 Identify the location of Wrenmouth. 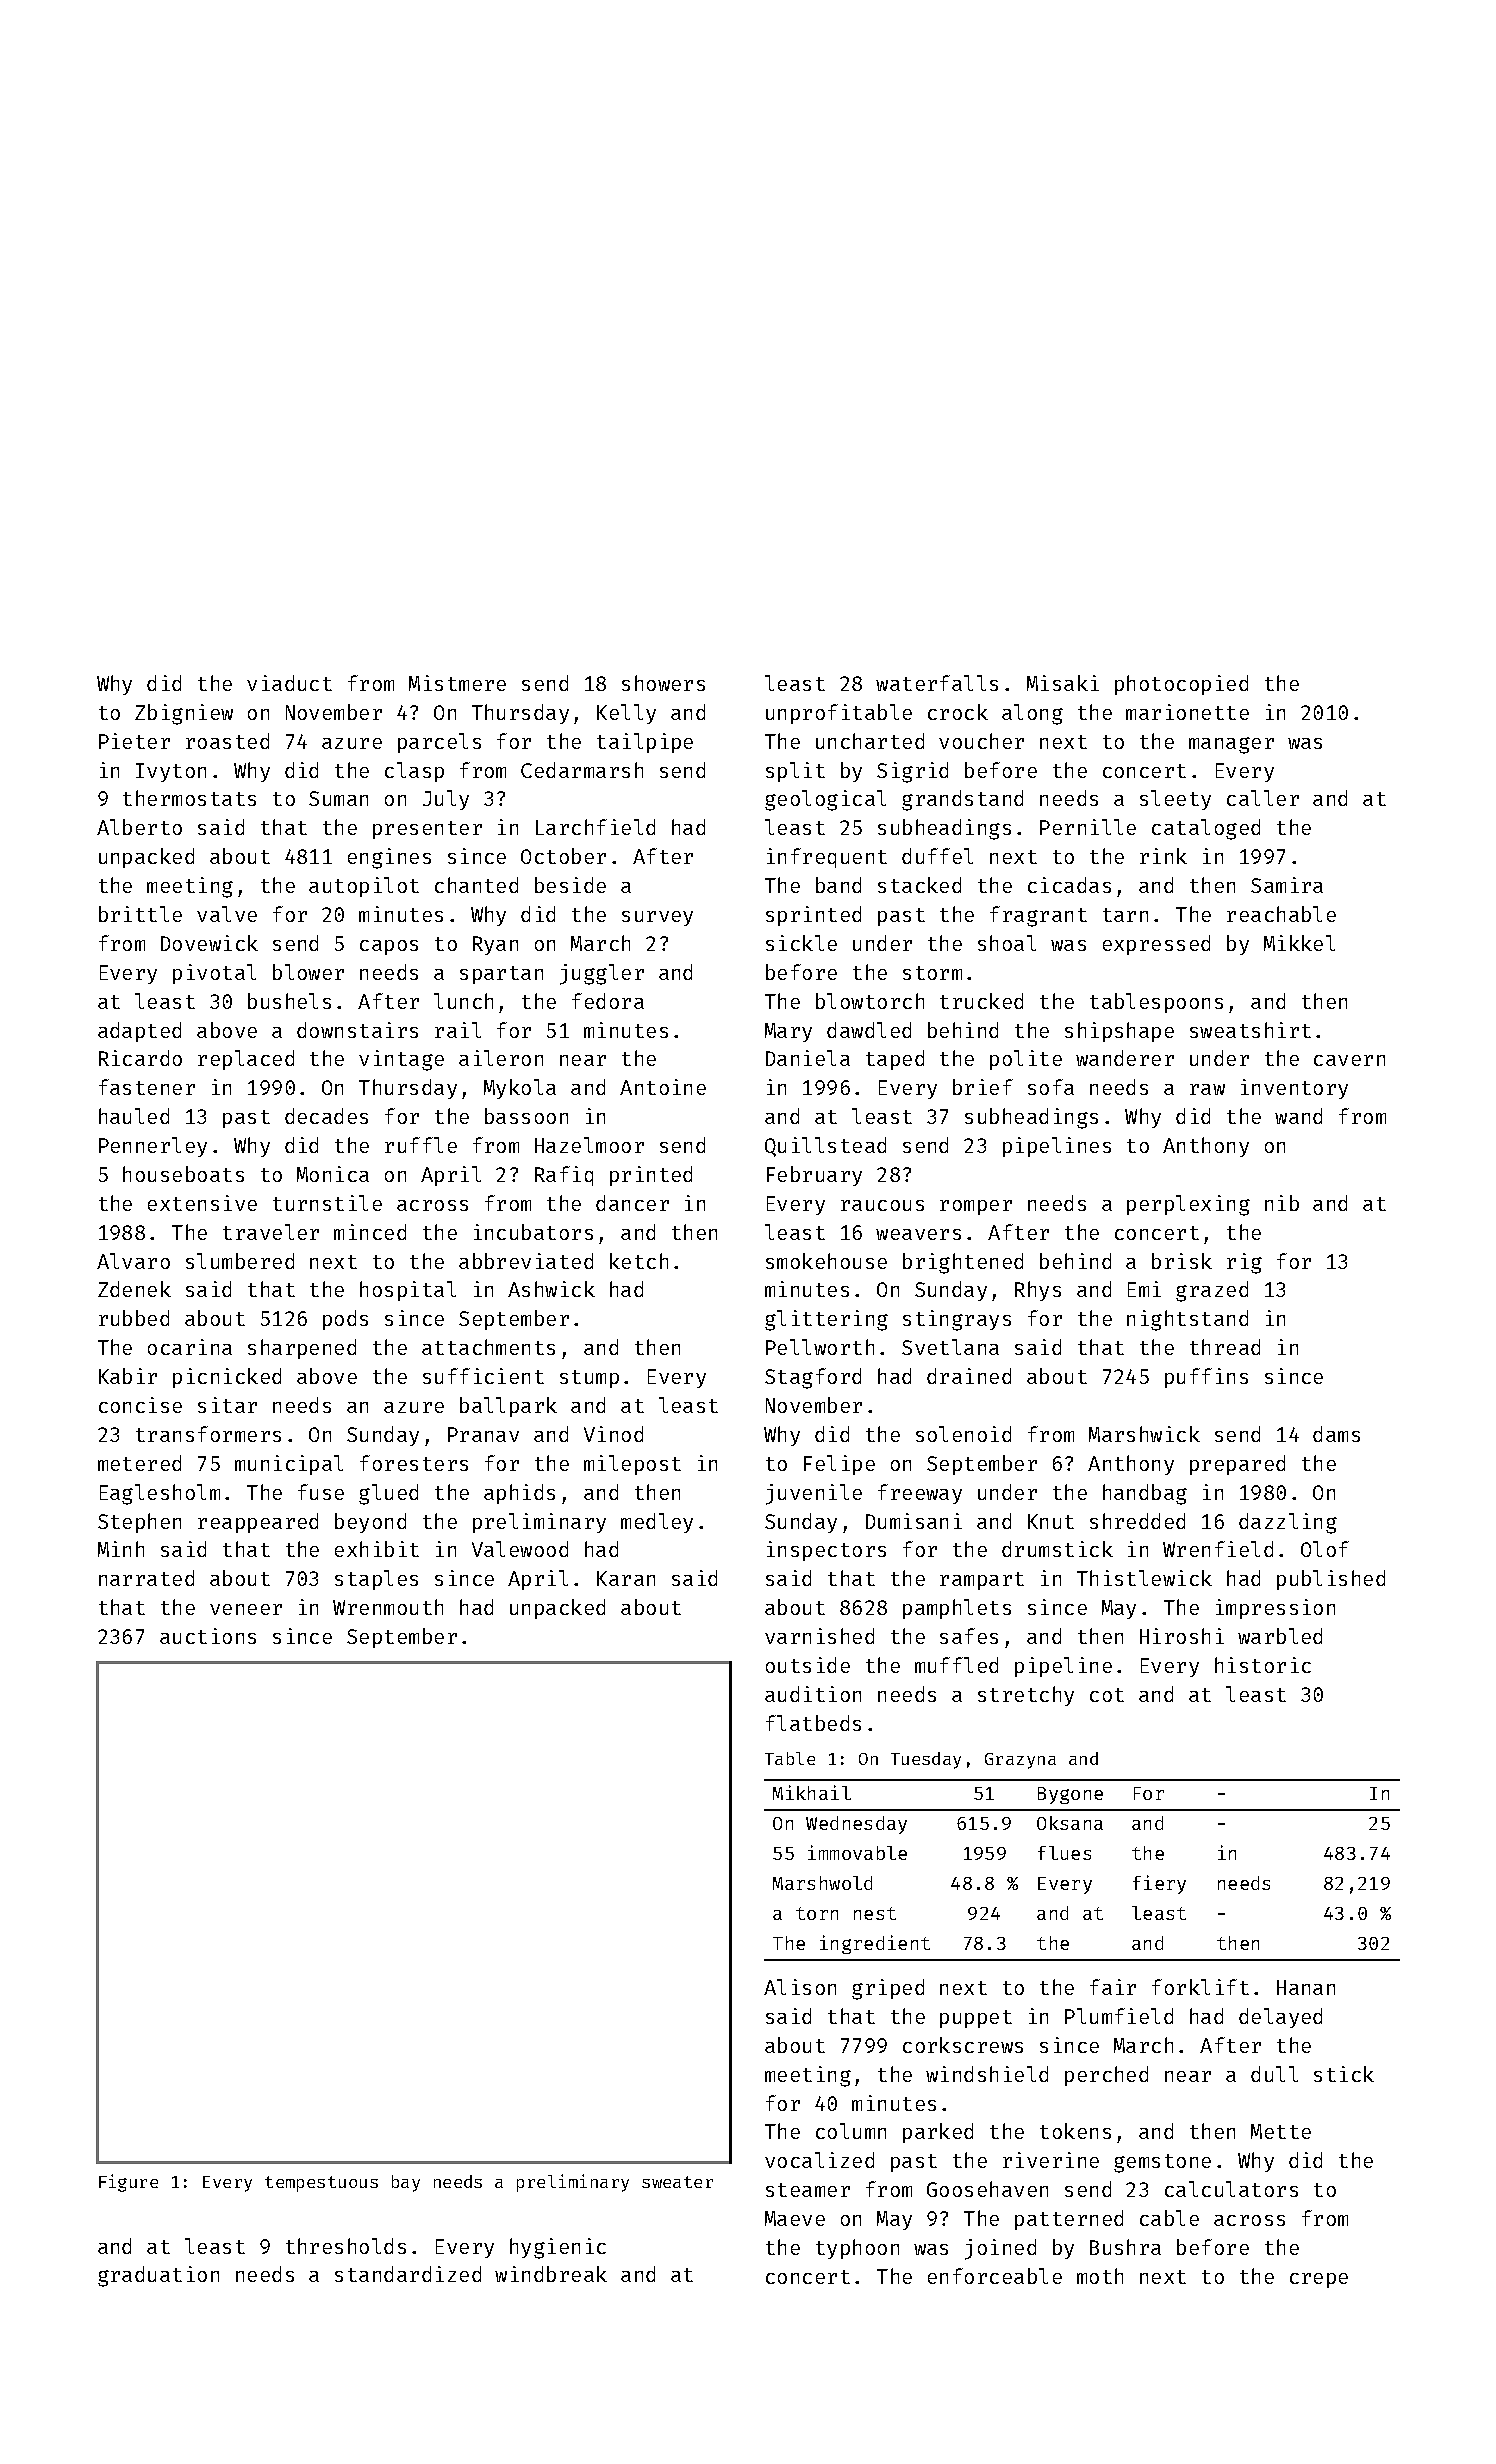
(388, 1607).
